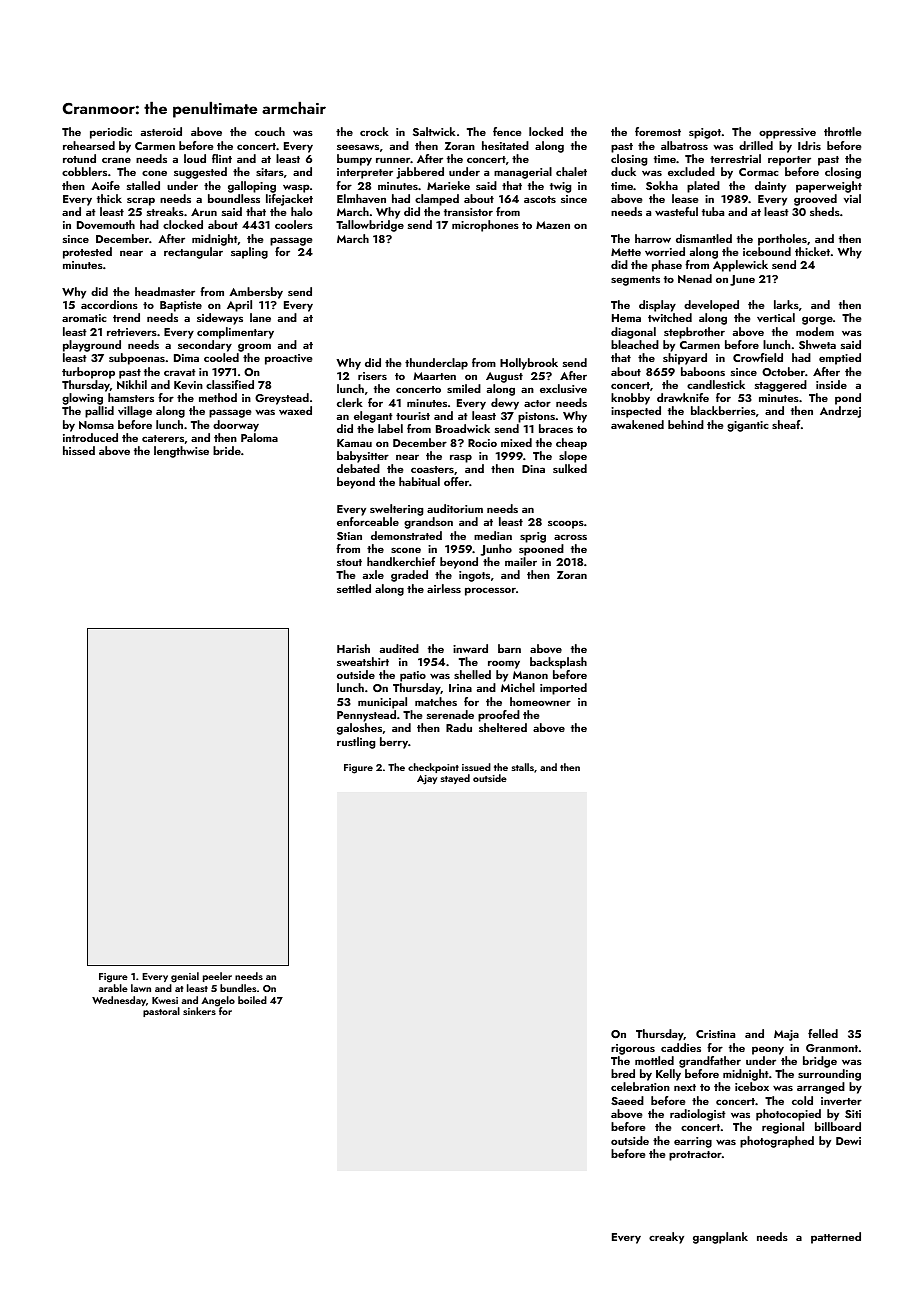 The width and height of the document is (924, 1308). Describe the element at coordinates (180, 372) in the document. I see `cravat` at that location.
